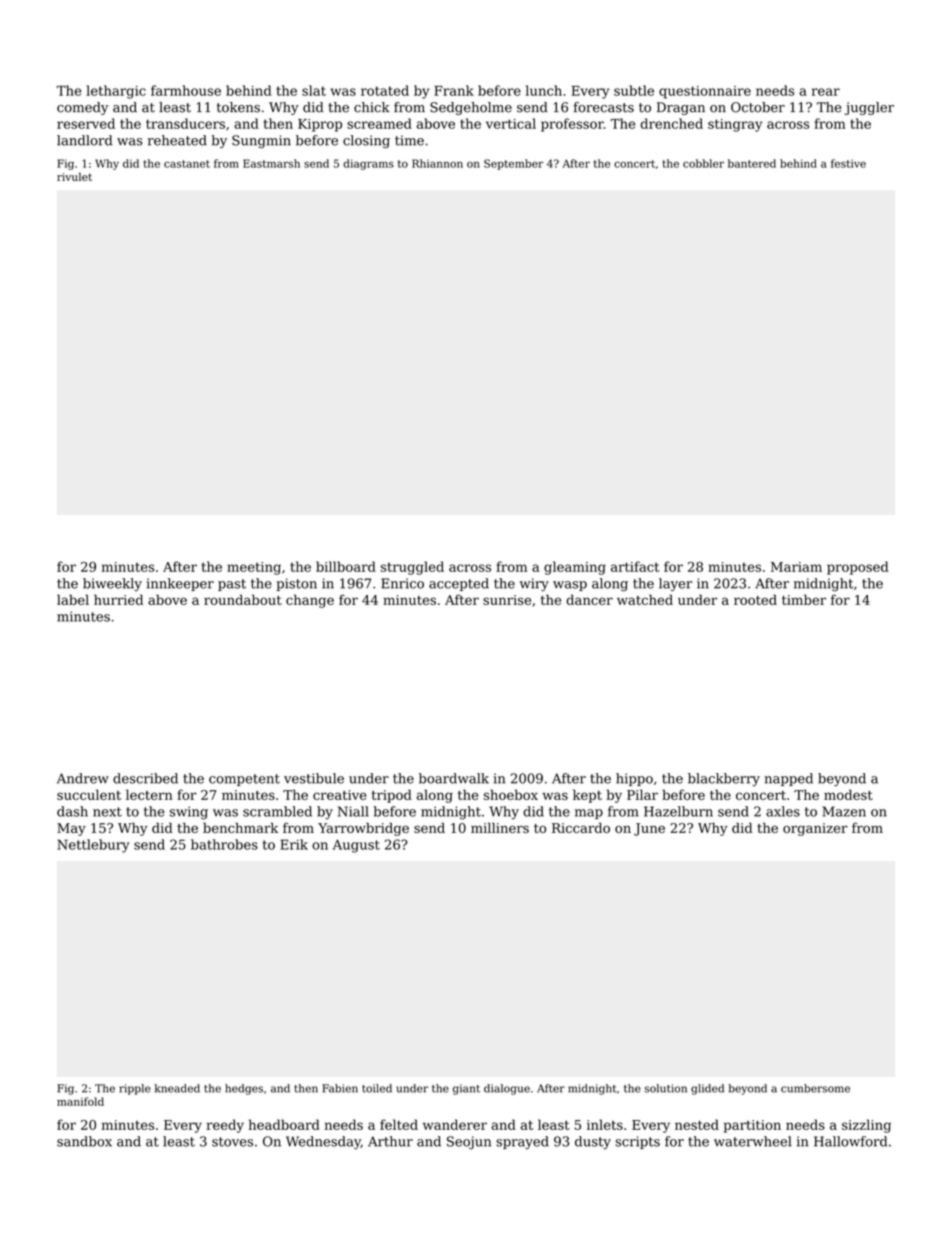 The width and height of the document is (952, 1233). Describe the element at coordinates (112, 584) in the document. I see `biweekly` at that location.
